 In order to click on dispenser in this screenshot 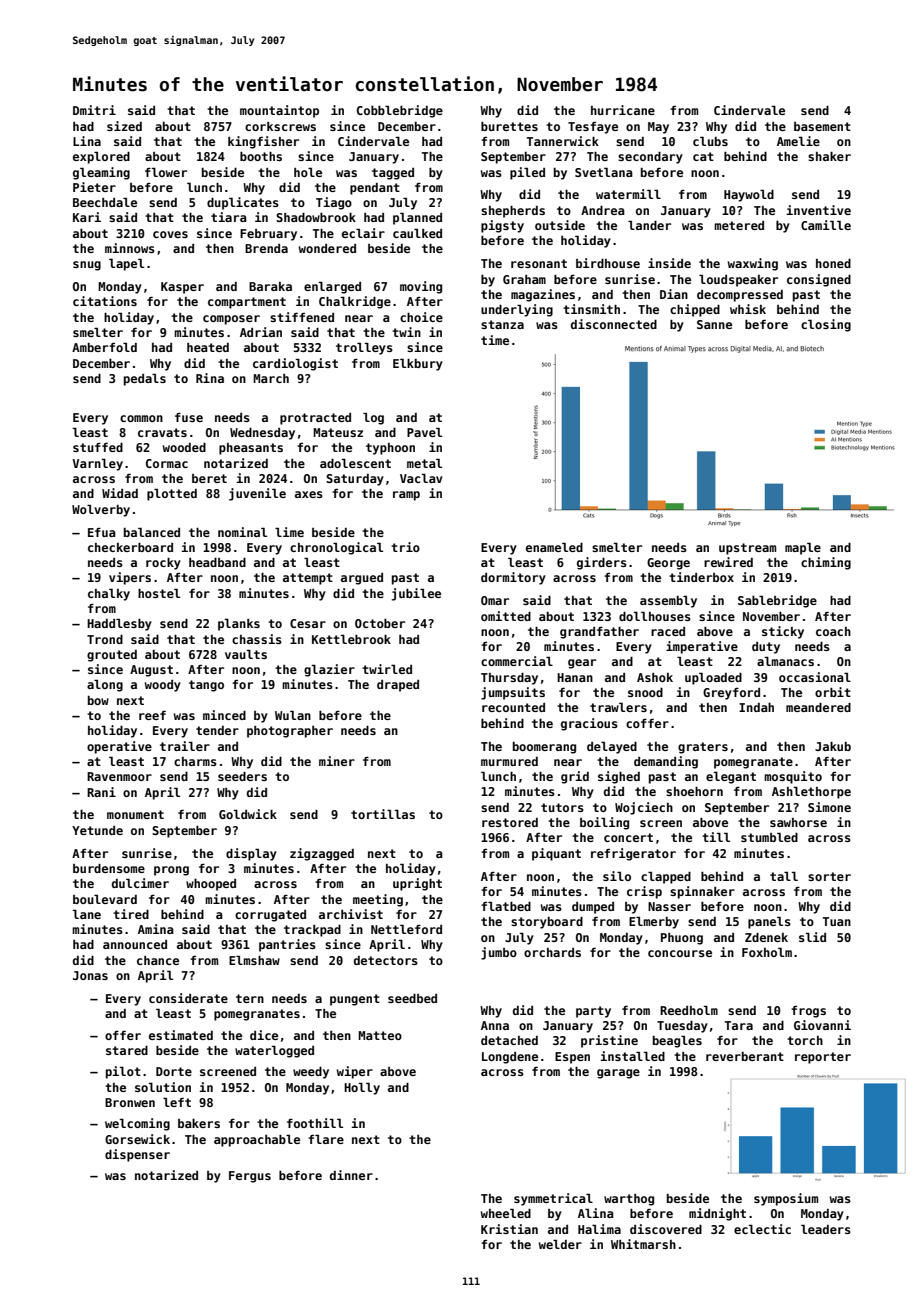, I will do `click(137, 1155)`.
